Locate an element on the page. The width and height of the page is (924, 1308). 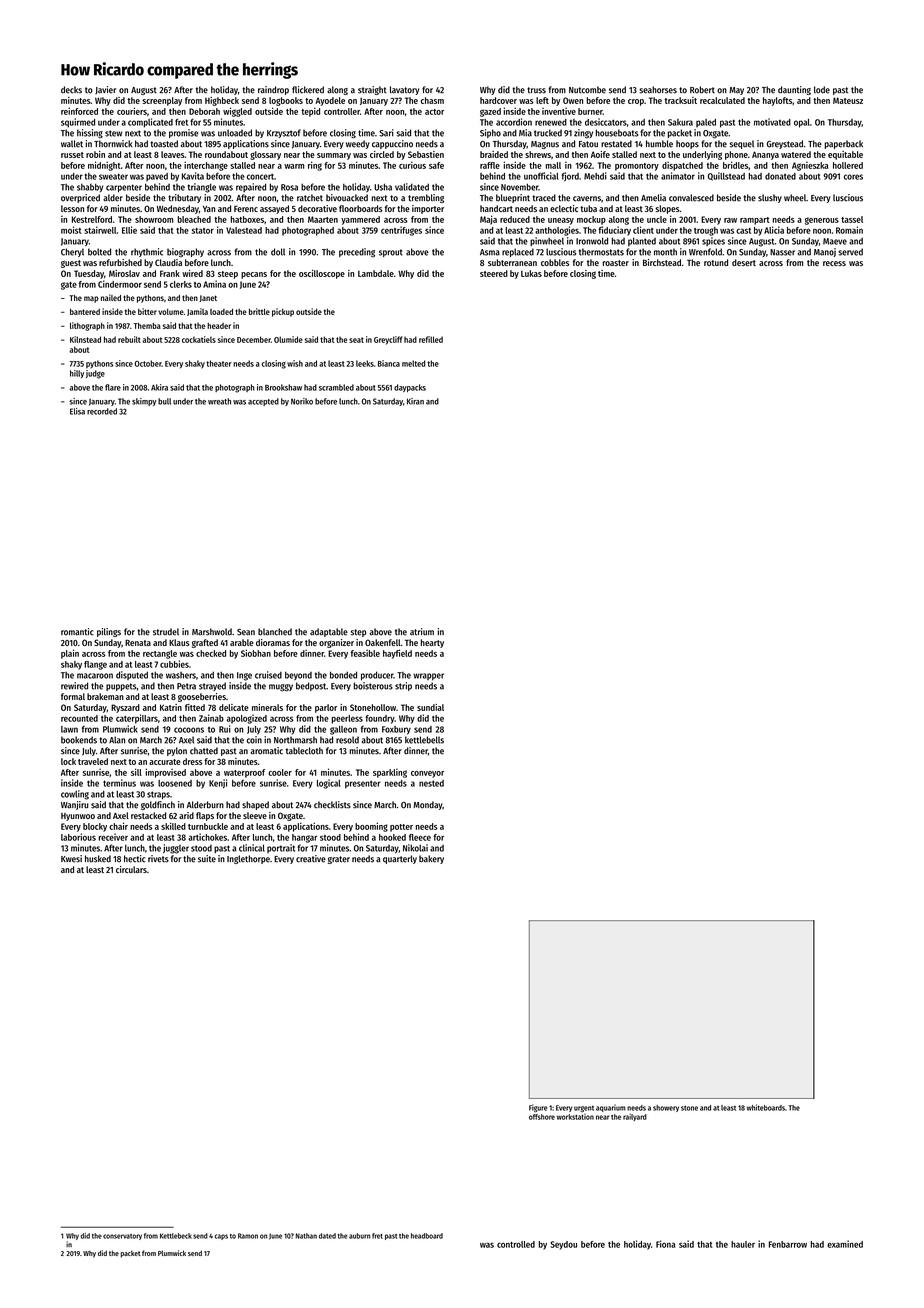
served is located at coordinates (850, 252).
